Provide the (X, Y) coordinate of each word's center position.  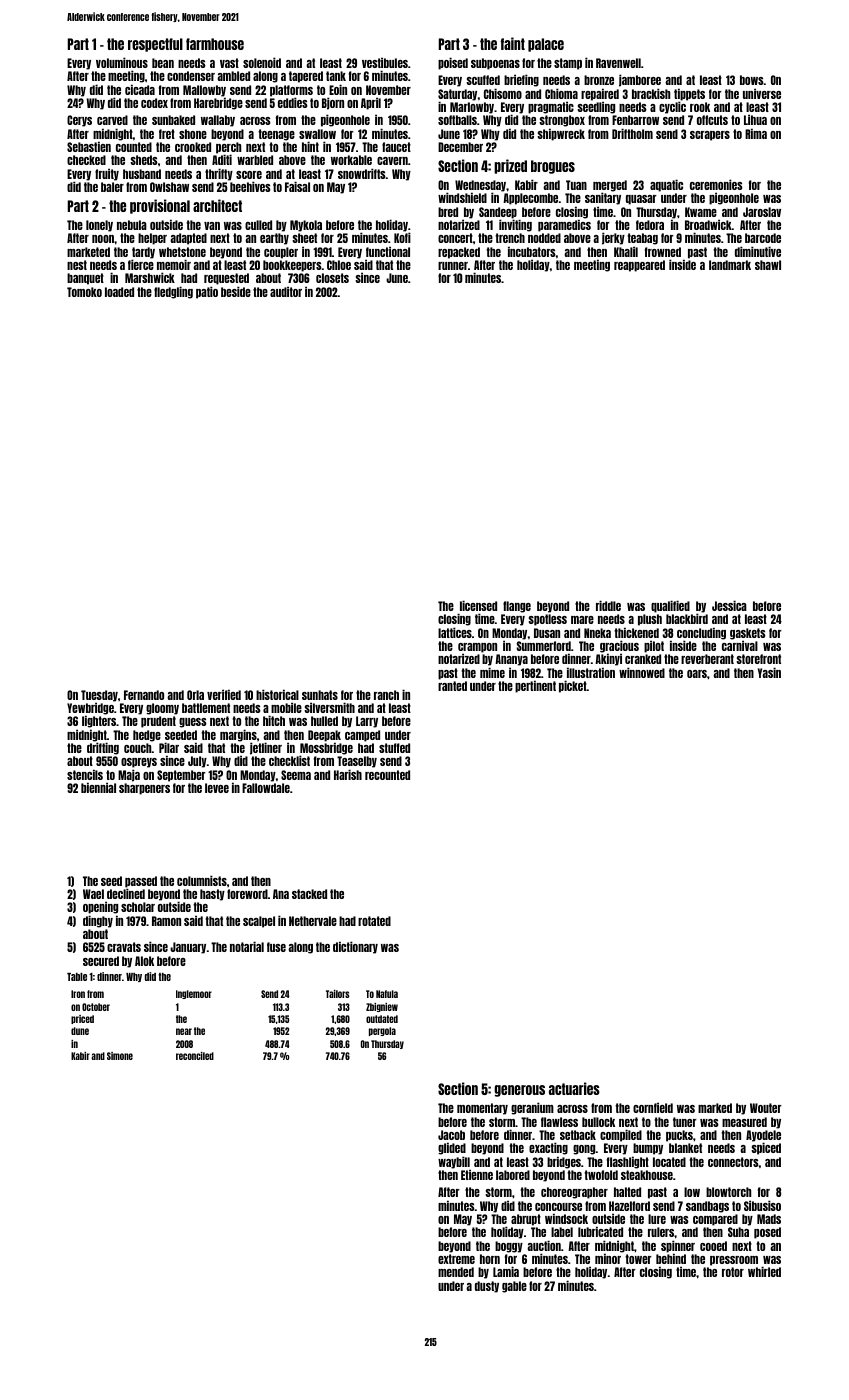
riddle (608, 605)
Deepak (324, 736)
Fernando (144, 695)
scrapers (710, 136)
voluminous (122, 62)
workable (351, 160)
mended (456, 1272)
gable (514, 1287)
